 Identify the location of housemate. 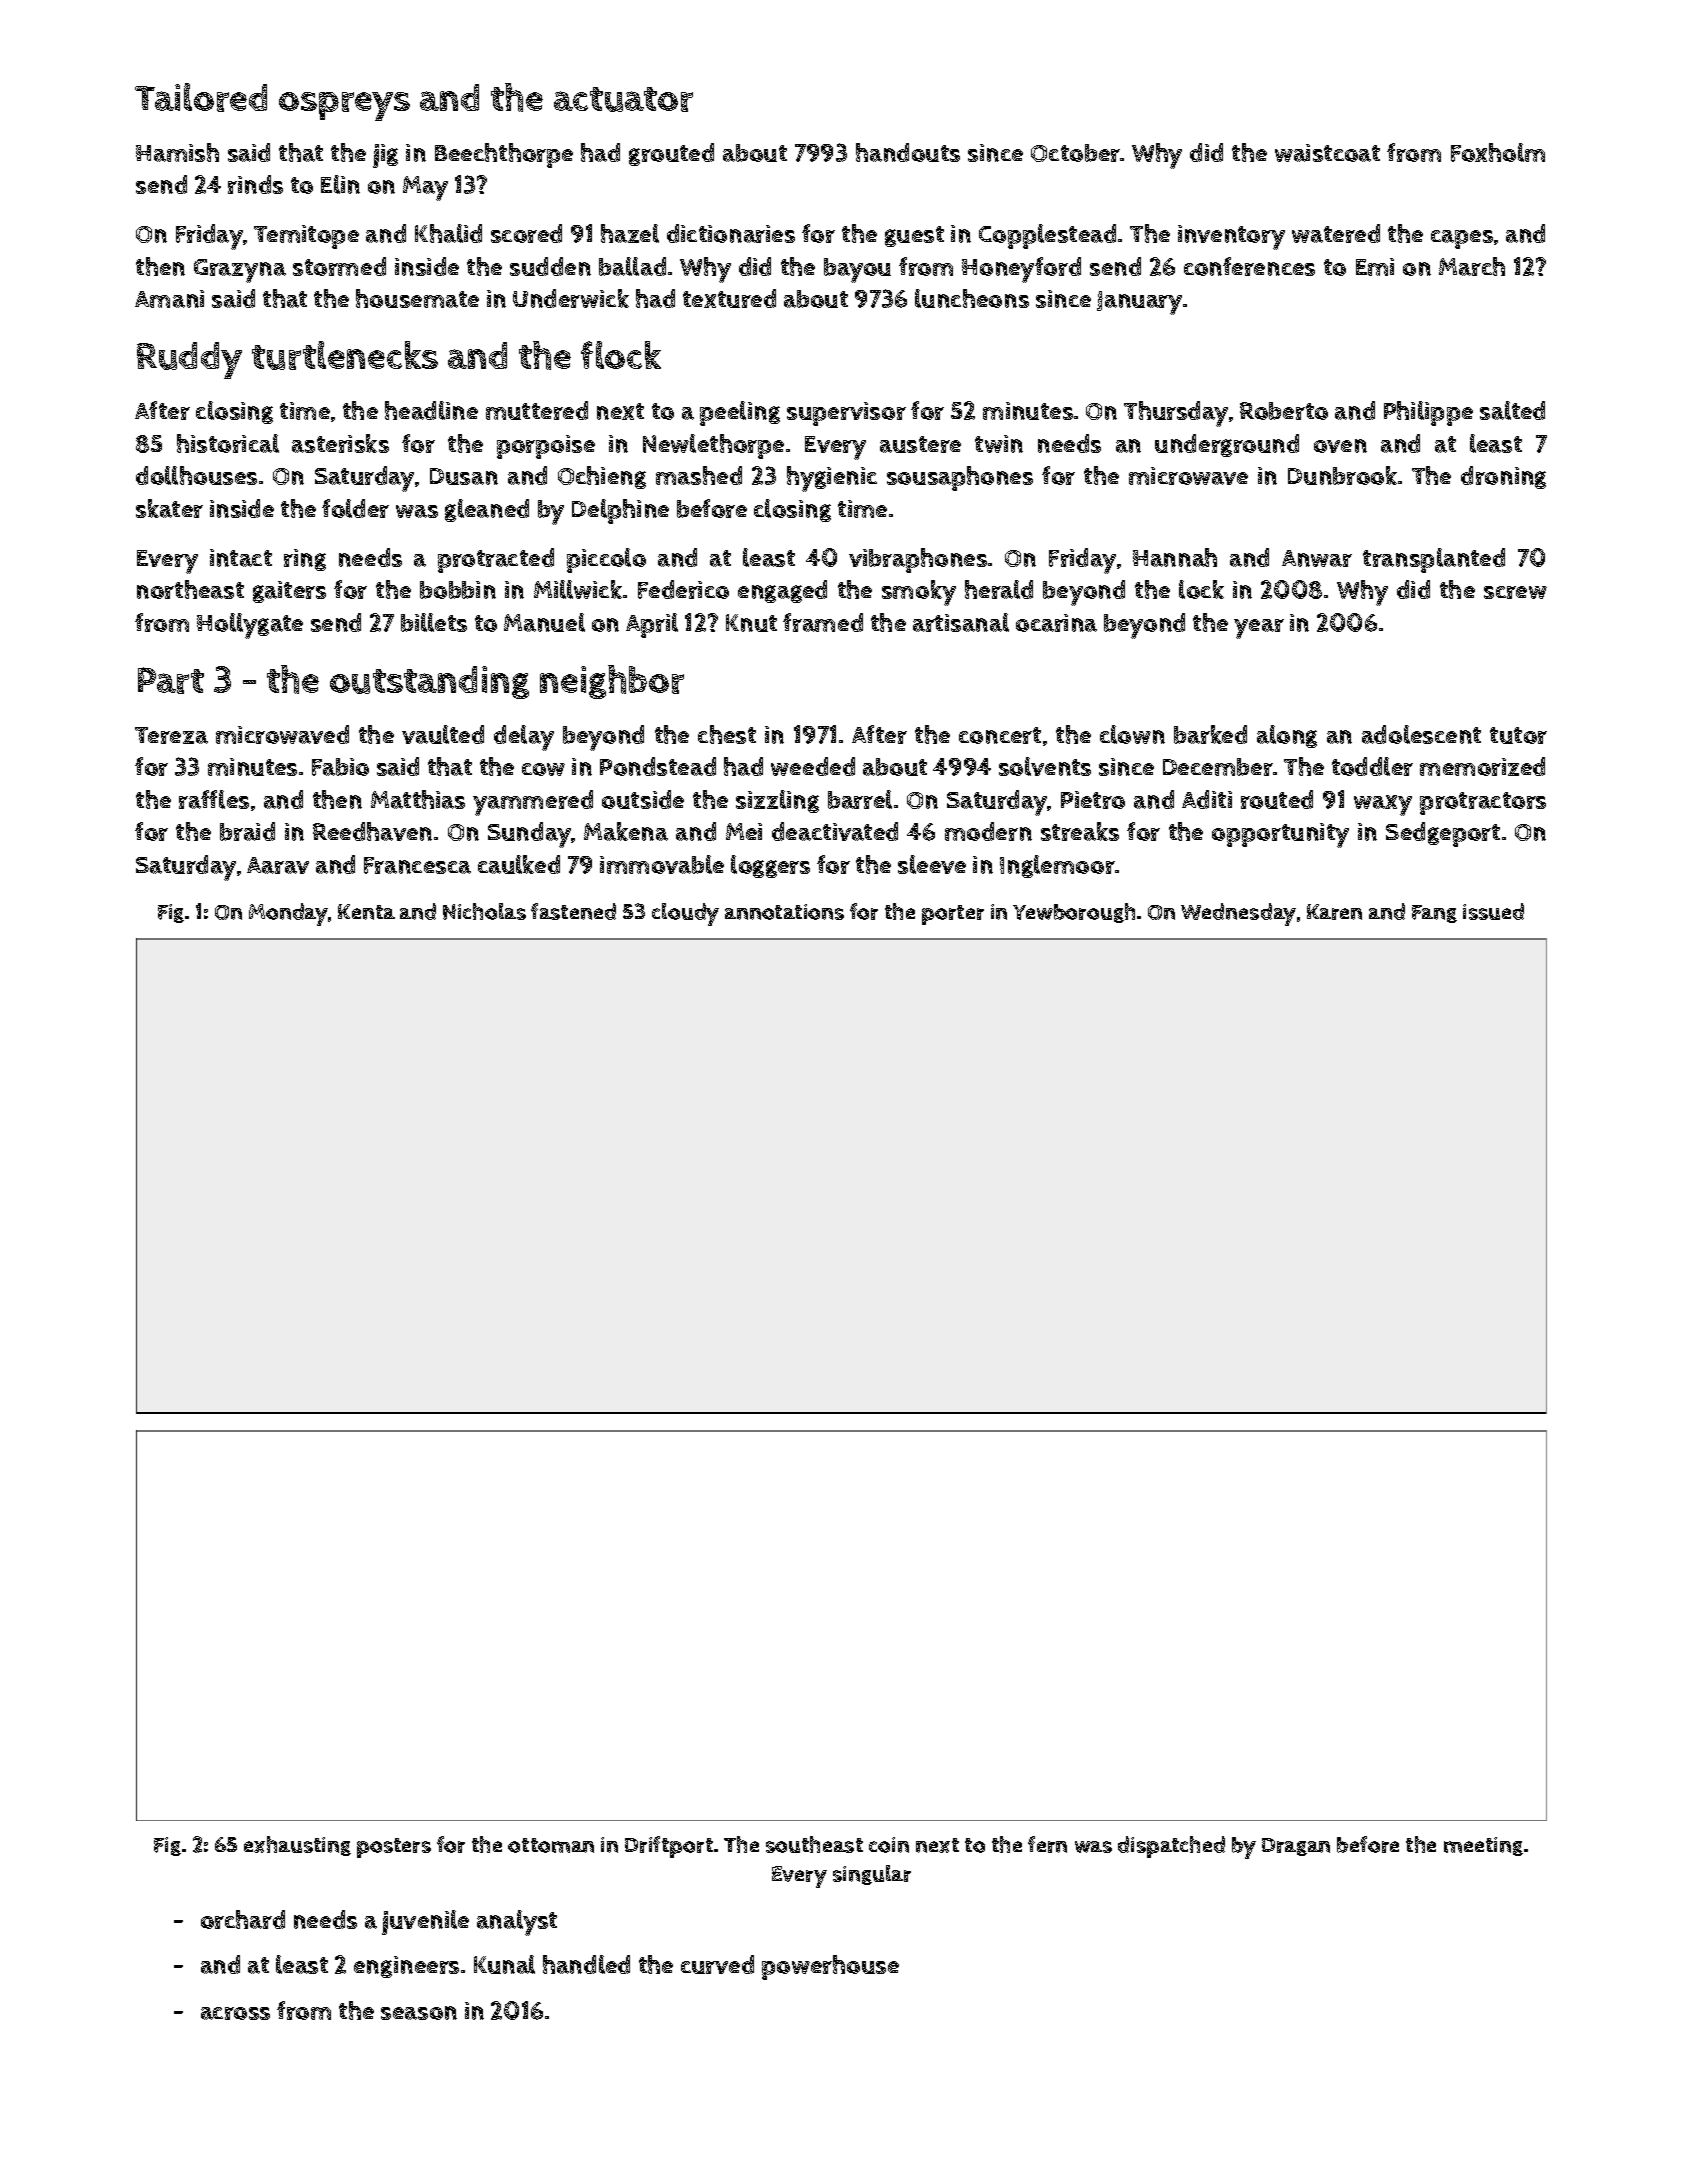
(417, 298).
